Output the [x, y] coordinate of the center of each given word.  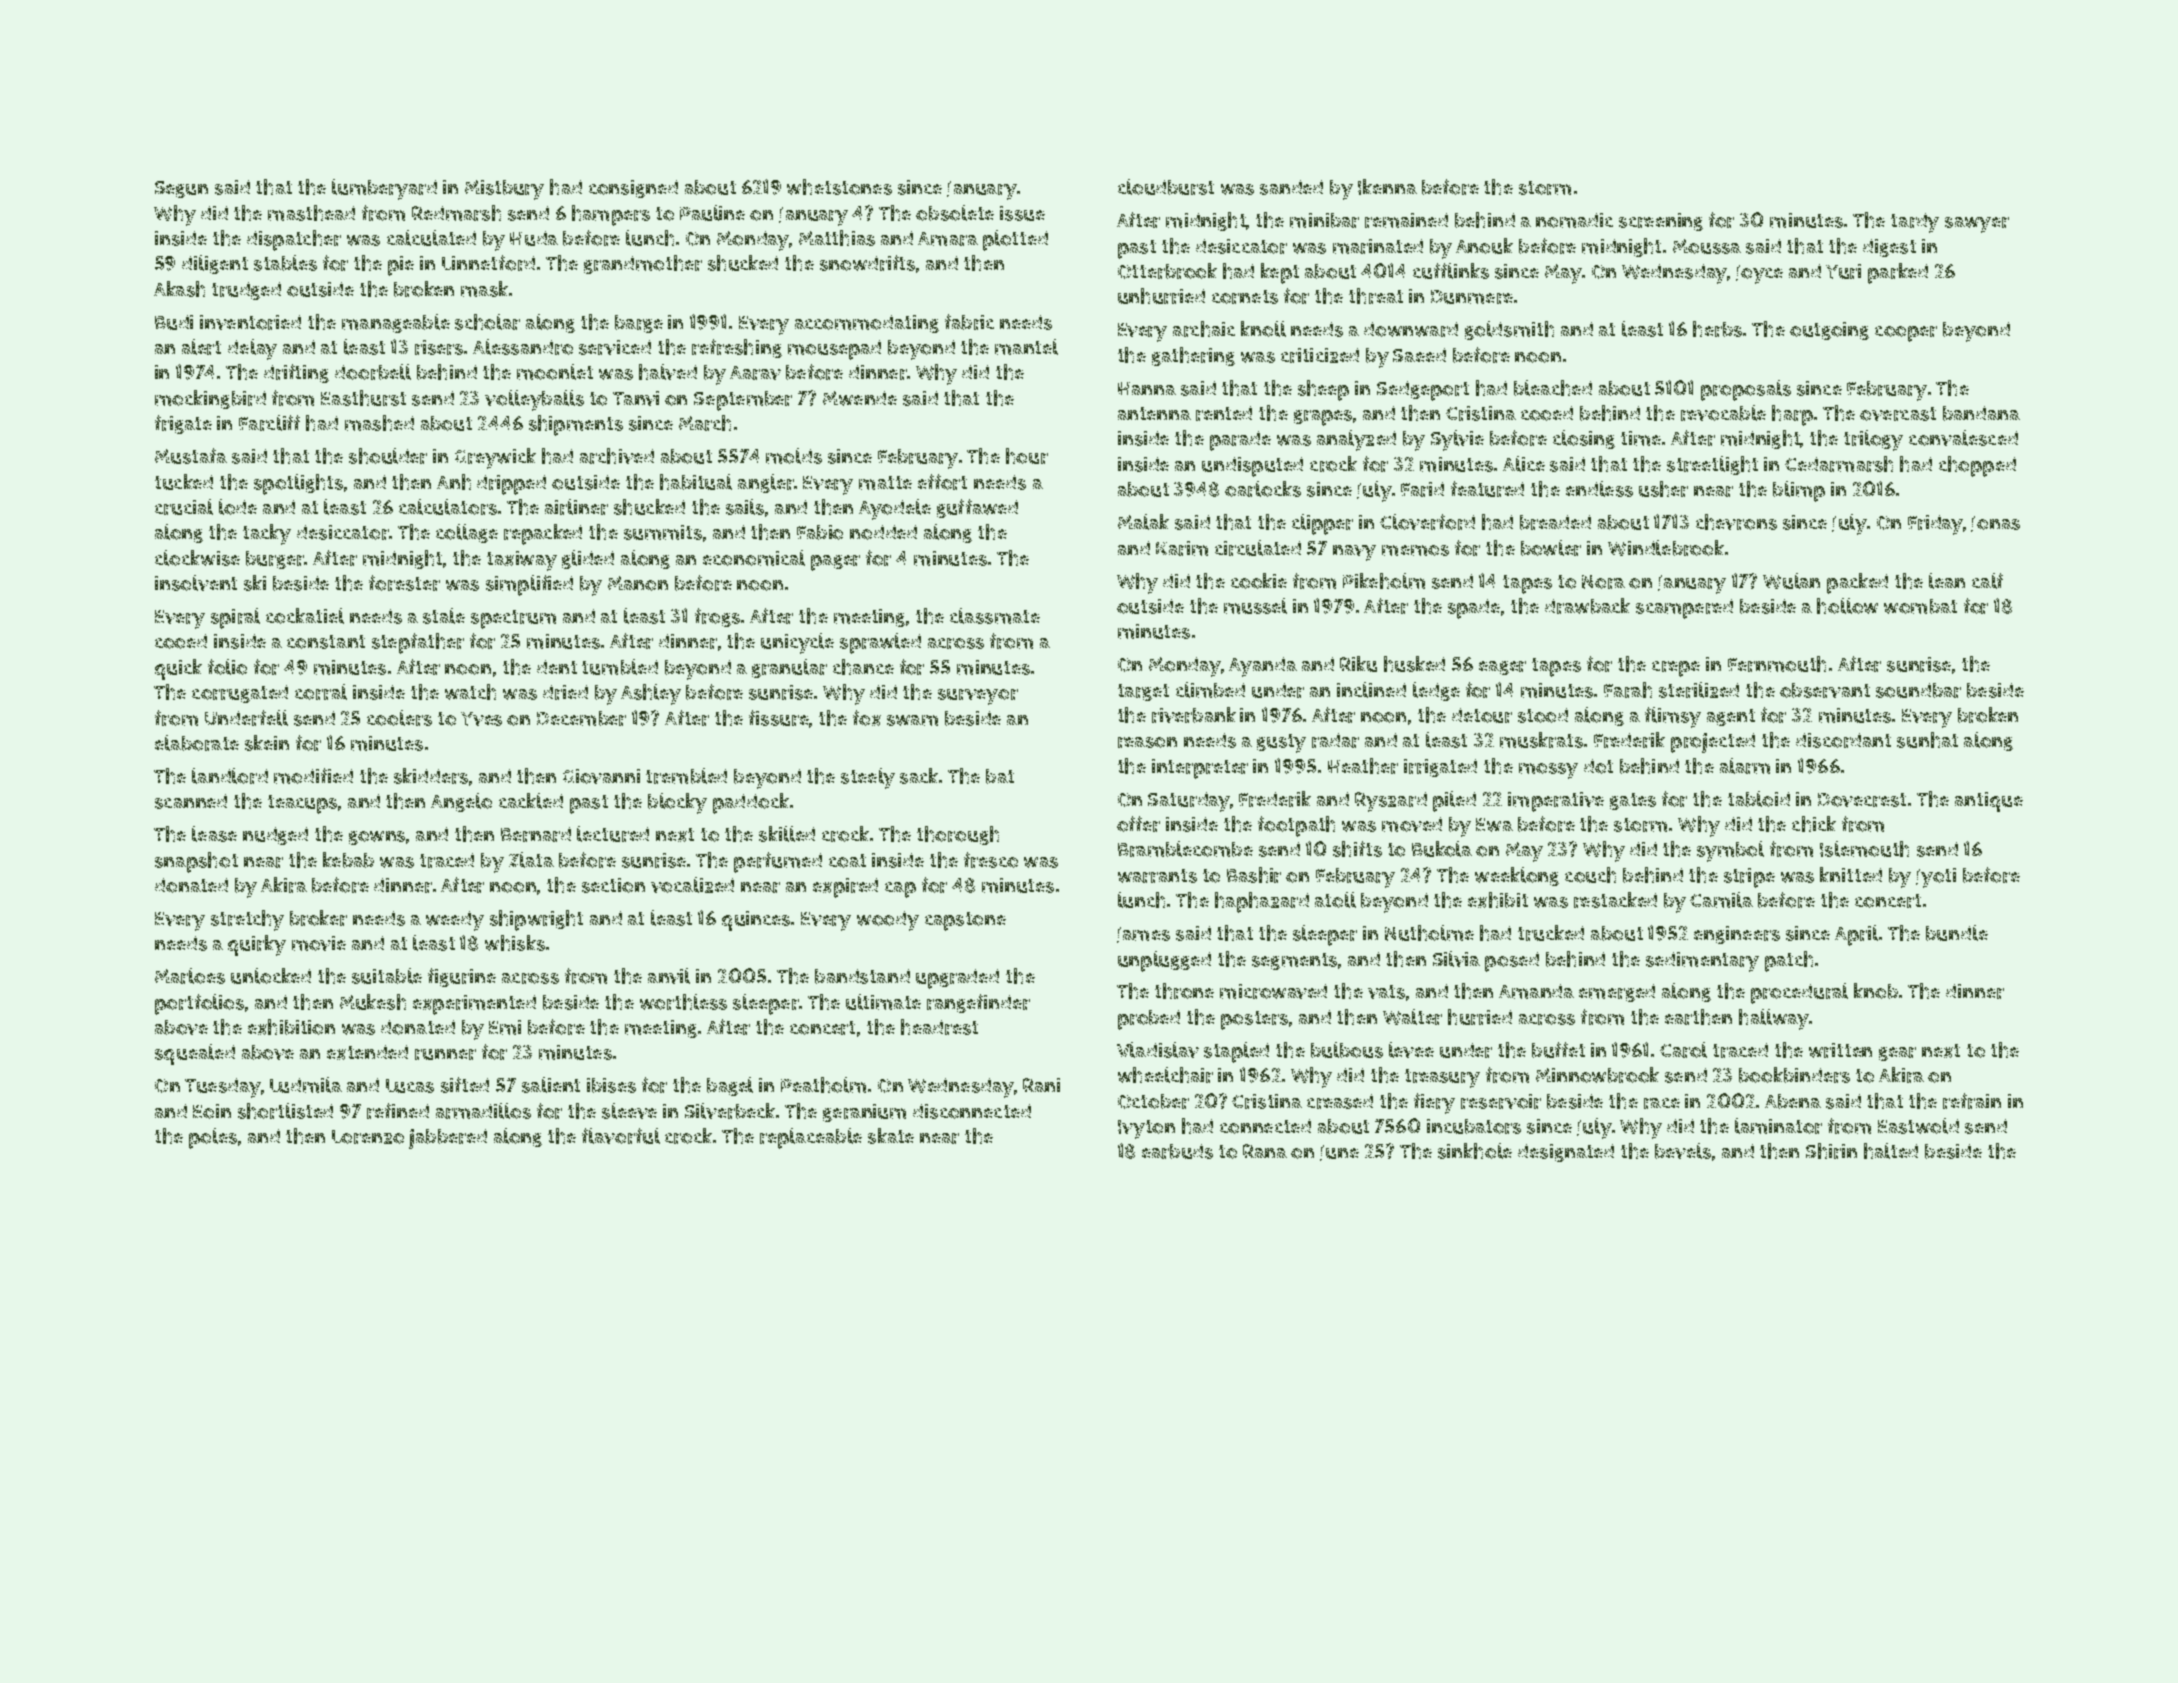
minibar [1324, 220]
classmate [995, 616]
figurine [462, 977]
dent [557, 667]
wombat [1920, 606]
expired [845, 888]
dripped [511, 485]
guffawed [977, 508]
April [1856, 935]
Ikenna [1387, 187]
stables [285, 263]
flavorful [621, 1136]
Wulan [1791, 581]
